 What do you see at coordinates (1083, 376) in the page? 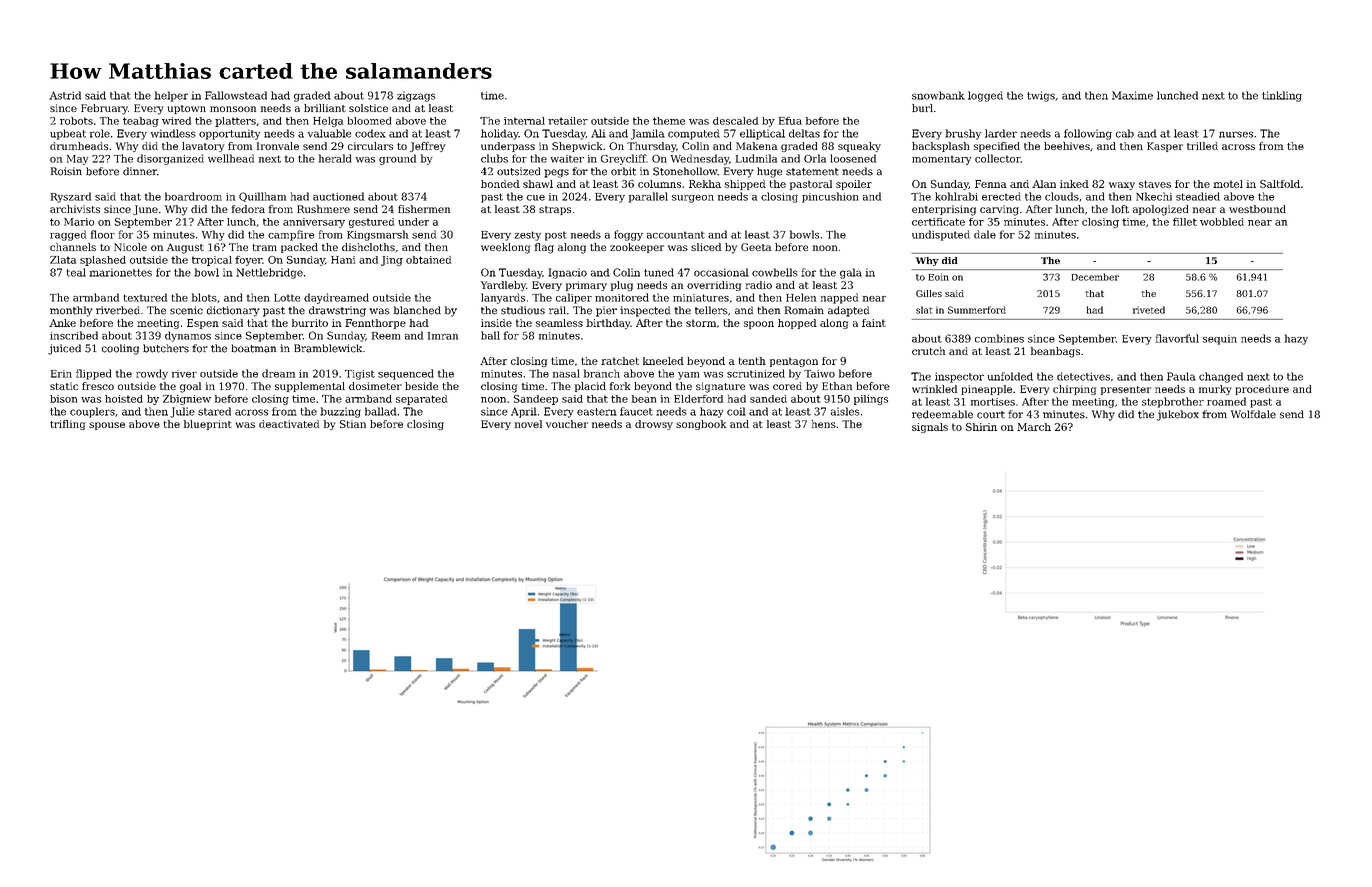
I see `detectives` at bounding box center [1083, 376].
